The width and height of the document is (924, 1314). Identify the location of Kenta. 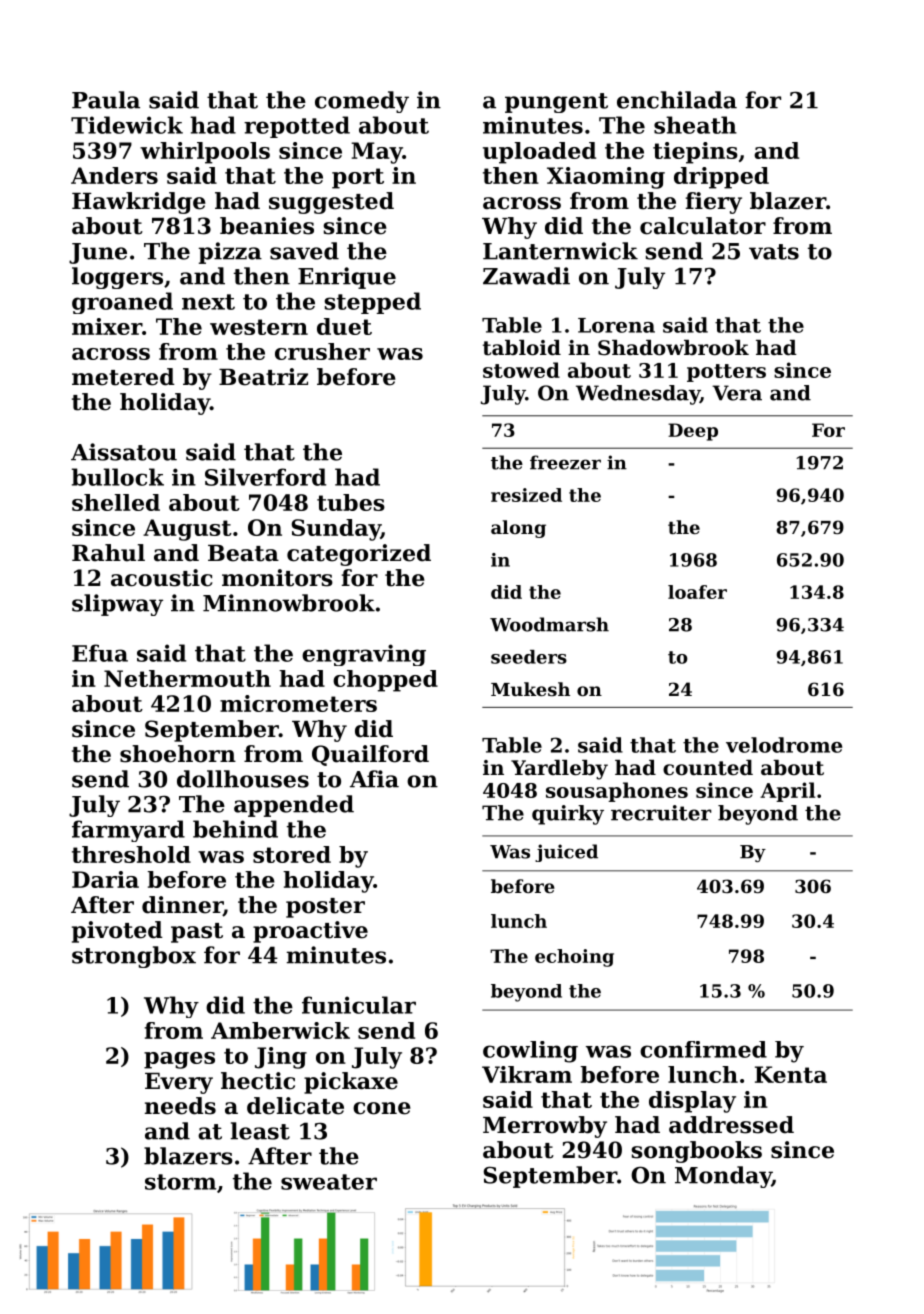
(791, 1074).
